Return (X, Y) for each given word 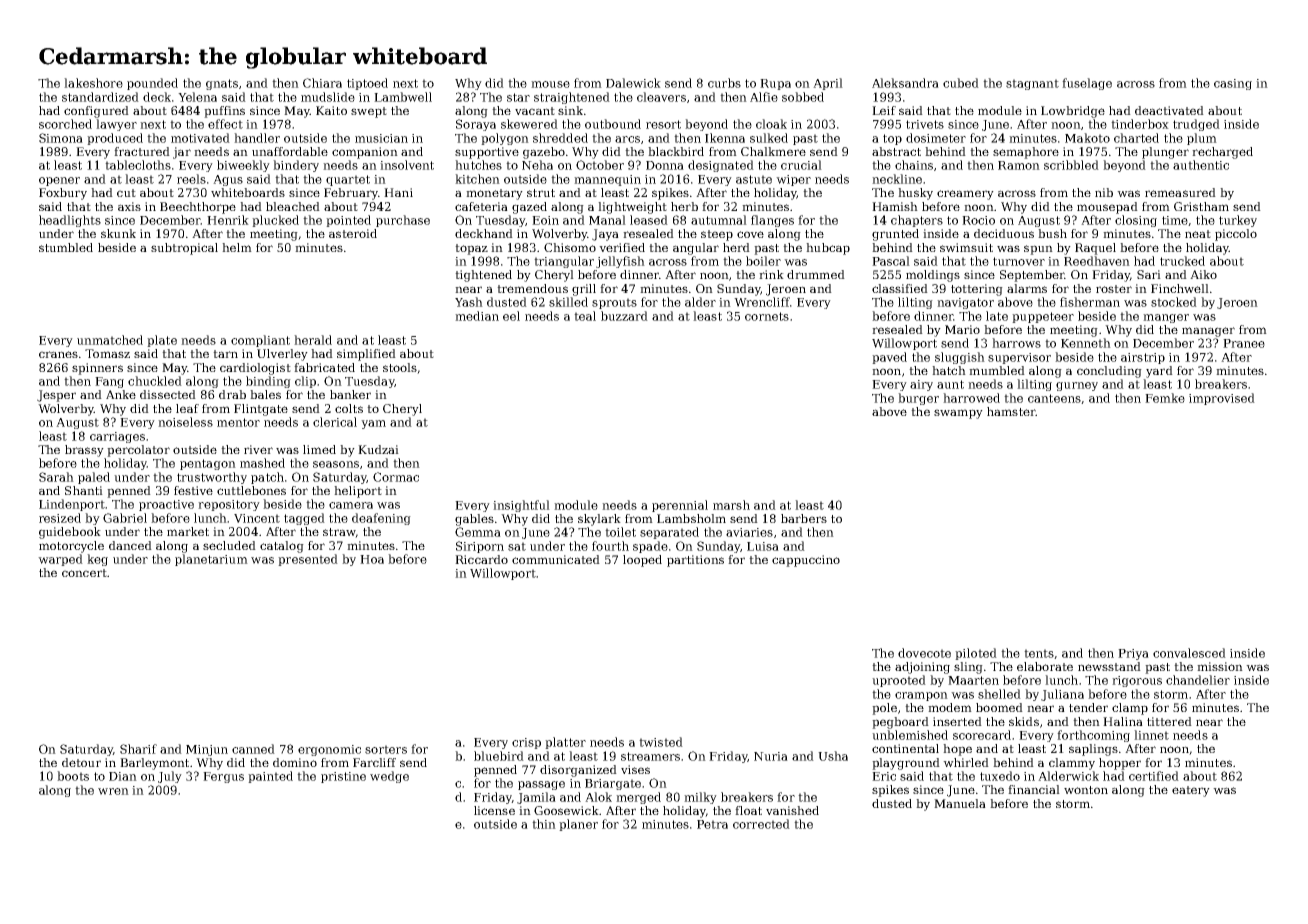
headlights (70, 221)
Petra (712, 824)
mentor (238, 422)
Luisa (763, 546)
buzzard (624, 316)
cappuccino (806, 561)
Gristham (1201, 206)
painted (270, 777)
